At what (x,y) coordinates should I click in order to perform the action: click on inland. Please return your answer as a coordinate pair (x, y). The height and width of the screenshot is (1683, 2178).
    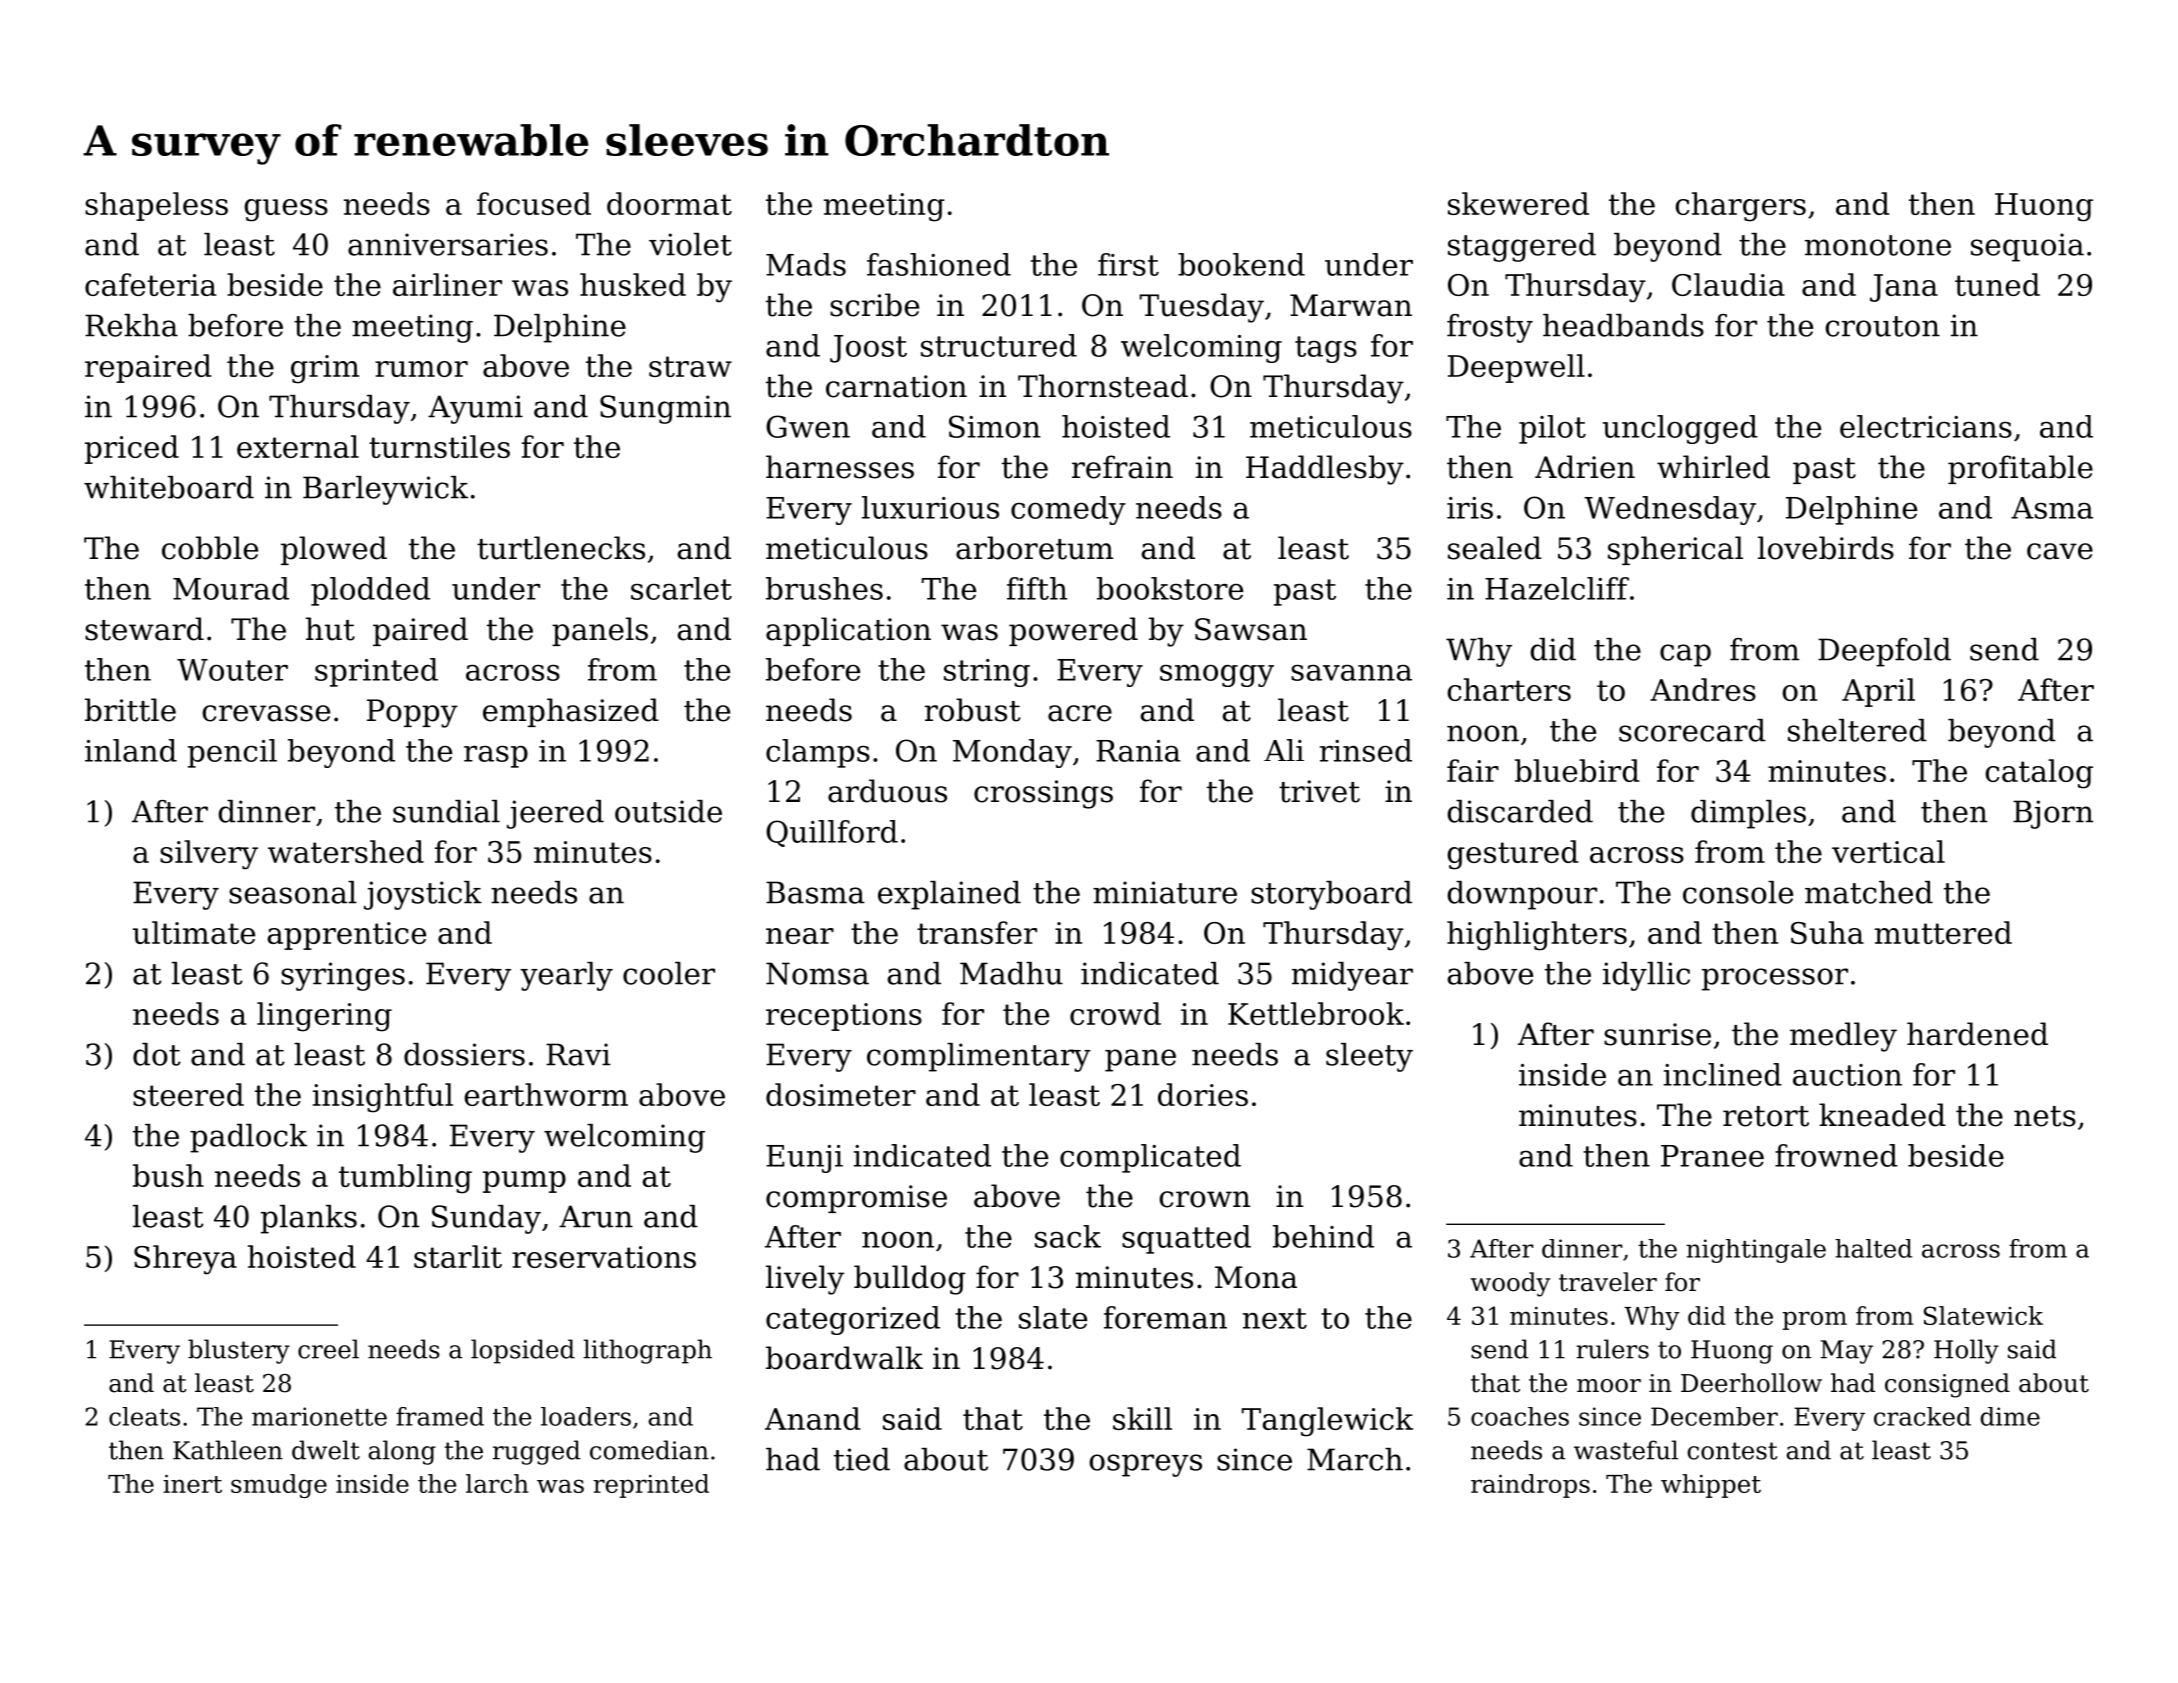
    Looking at the image, I should click on (131, 750).
